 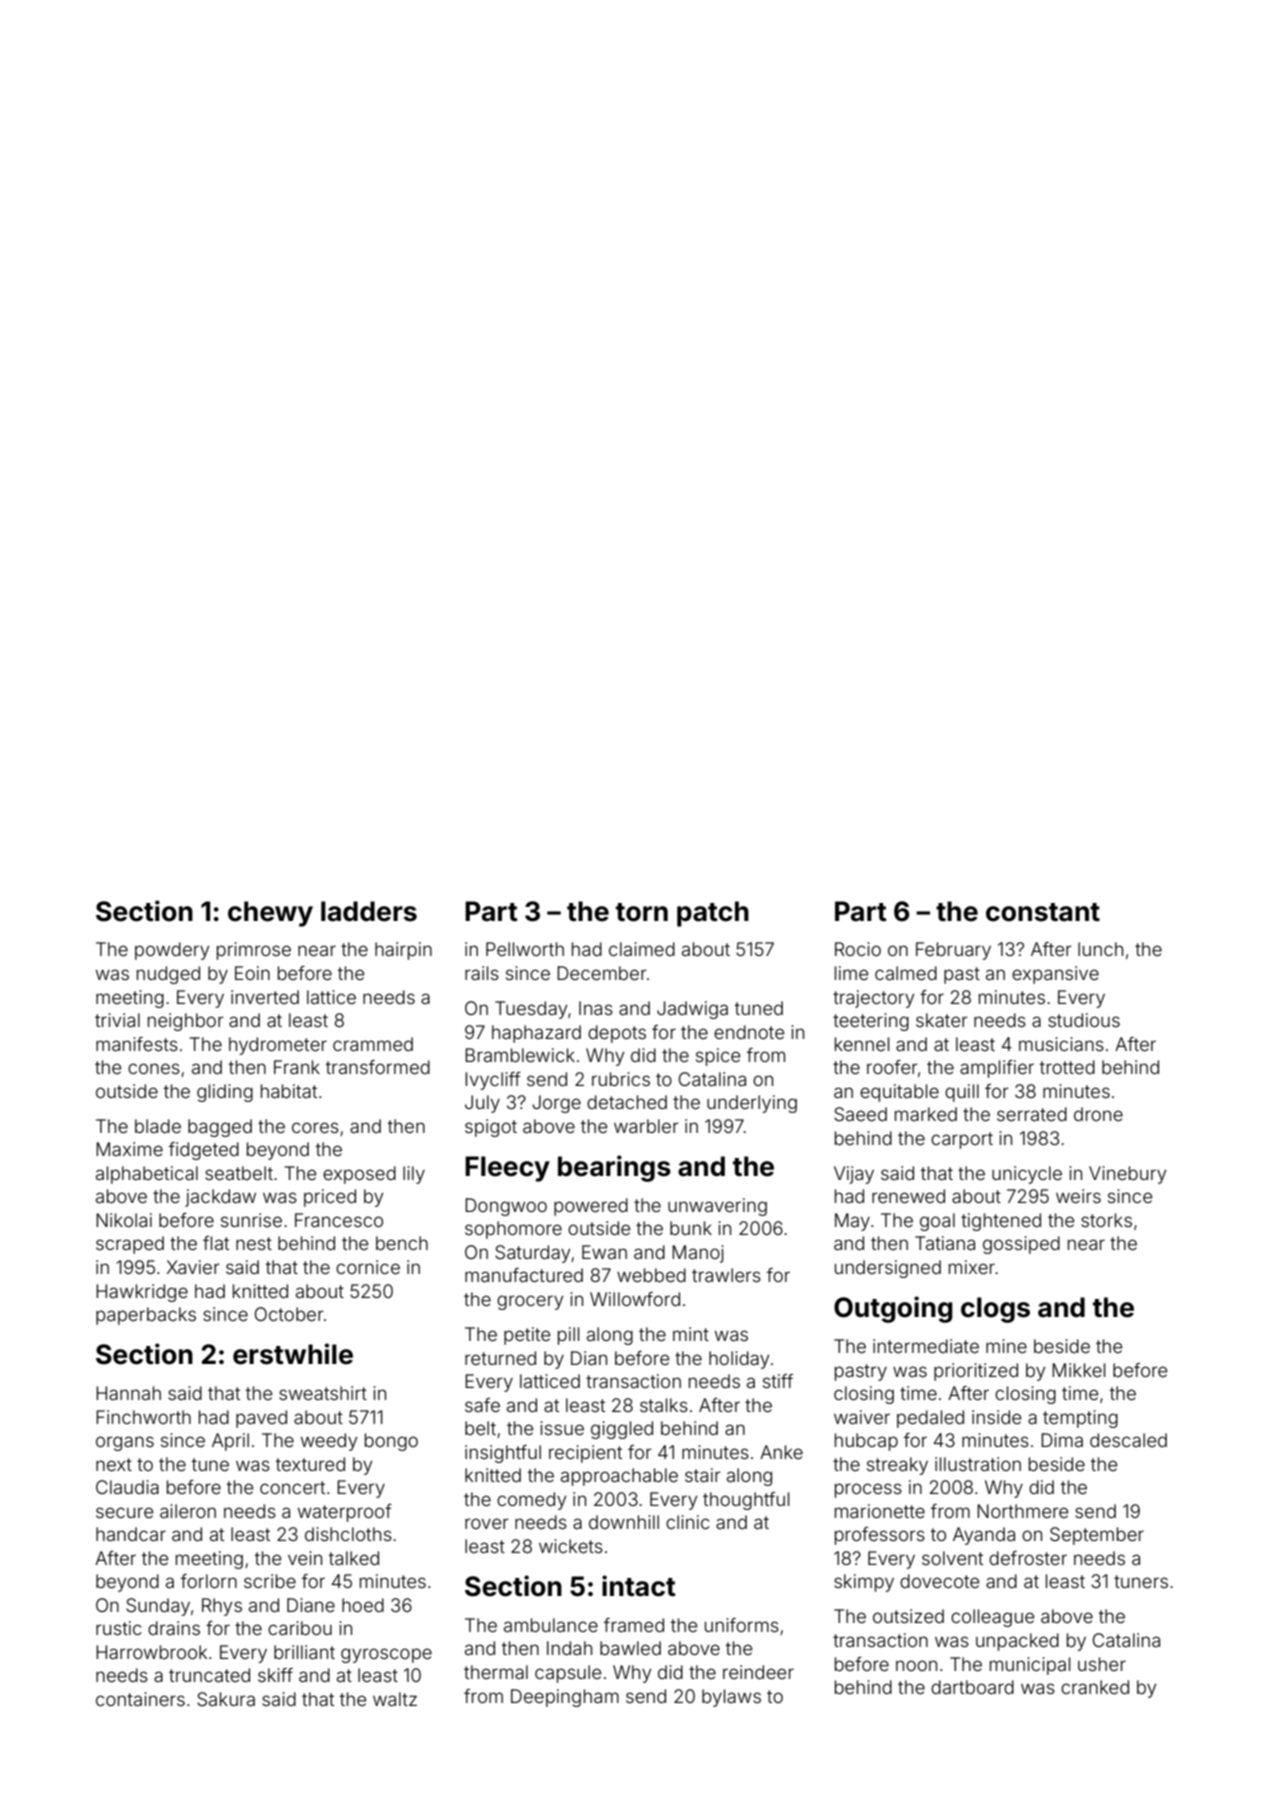 I want to click on cornice, so click(x=368, y=1267).
